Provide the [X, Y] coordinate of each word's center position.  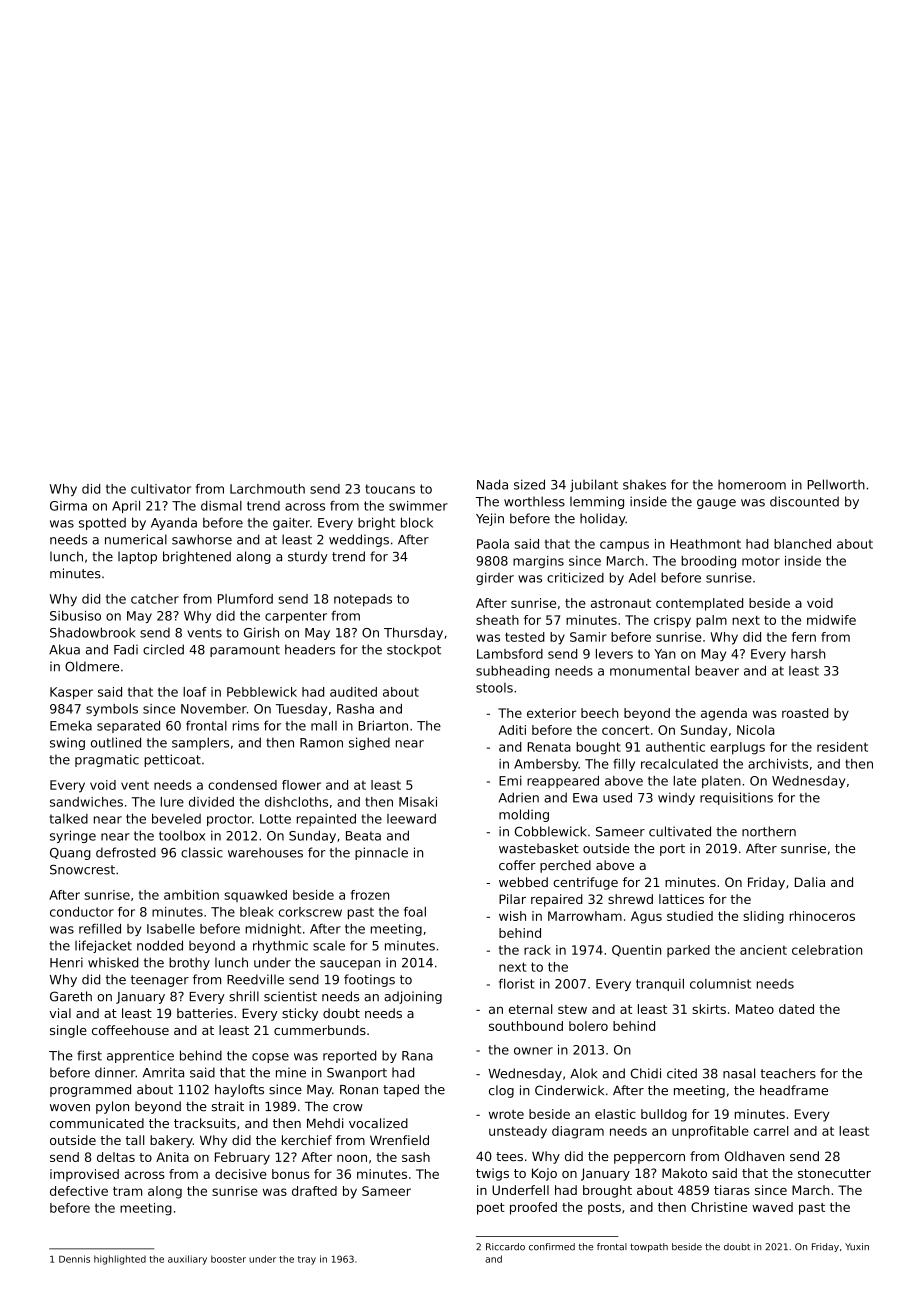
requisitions [736, 798]
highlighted [120, 1260]
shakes [644, 484]
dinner [115, 1072]
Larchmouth [267, 489]
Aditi [512, 730]
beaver [717, 671]
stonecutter [834, 1173]
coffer [517, 865]
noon [352, 1158]
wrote [506, 1114]
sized [529, 484]
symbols [112, 710]
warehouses [265, 852]
